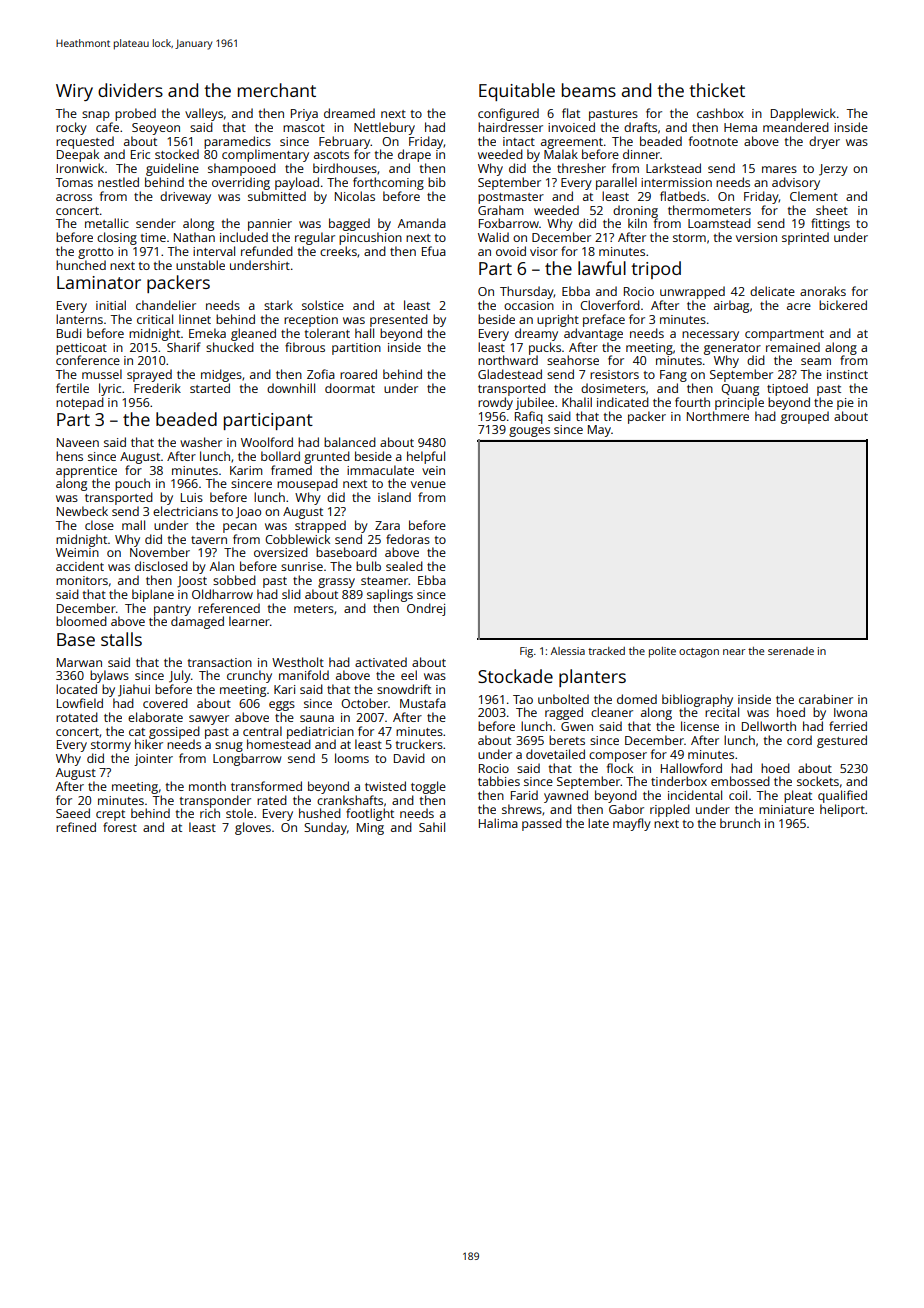  Describe the element at coordinates (200, 265) in the document. I see `unstable` at that location.
